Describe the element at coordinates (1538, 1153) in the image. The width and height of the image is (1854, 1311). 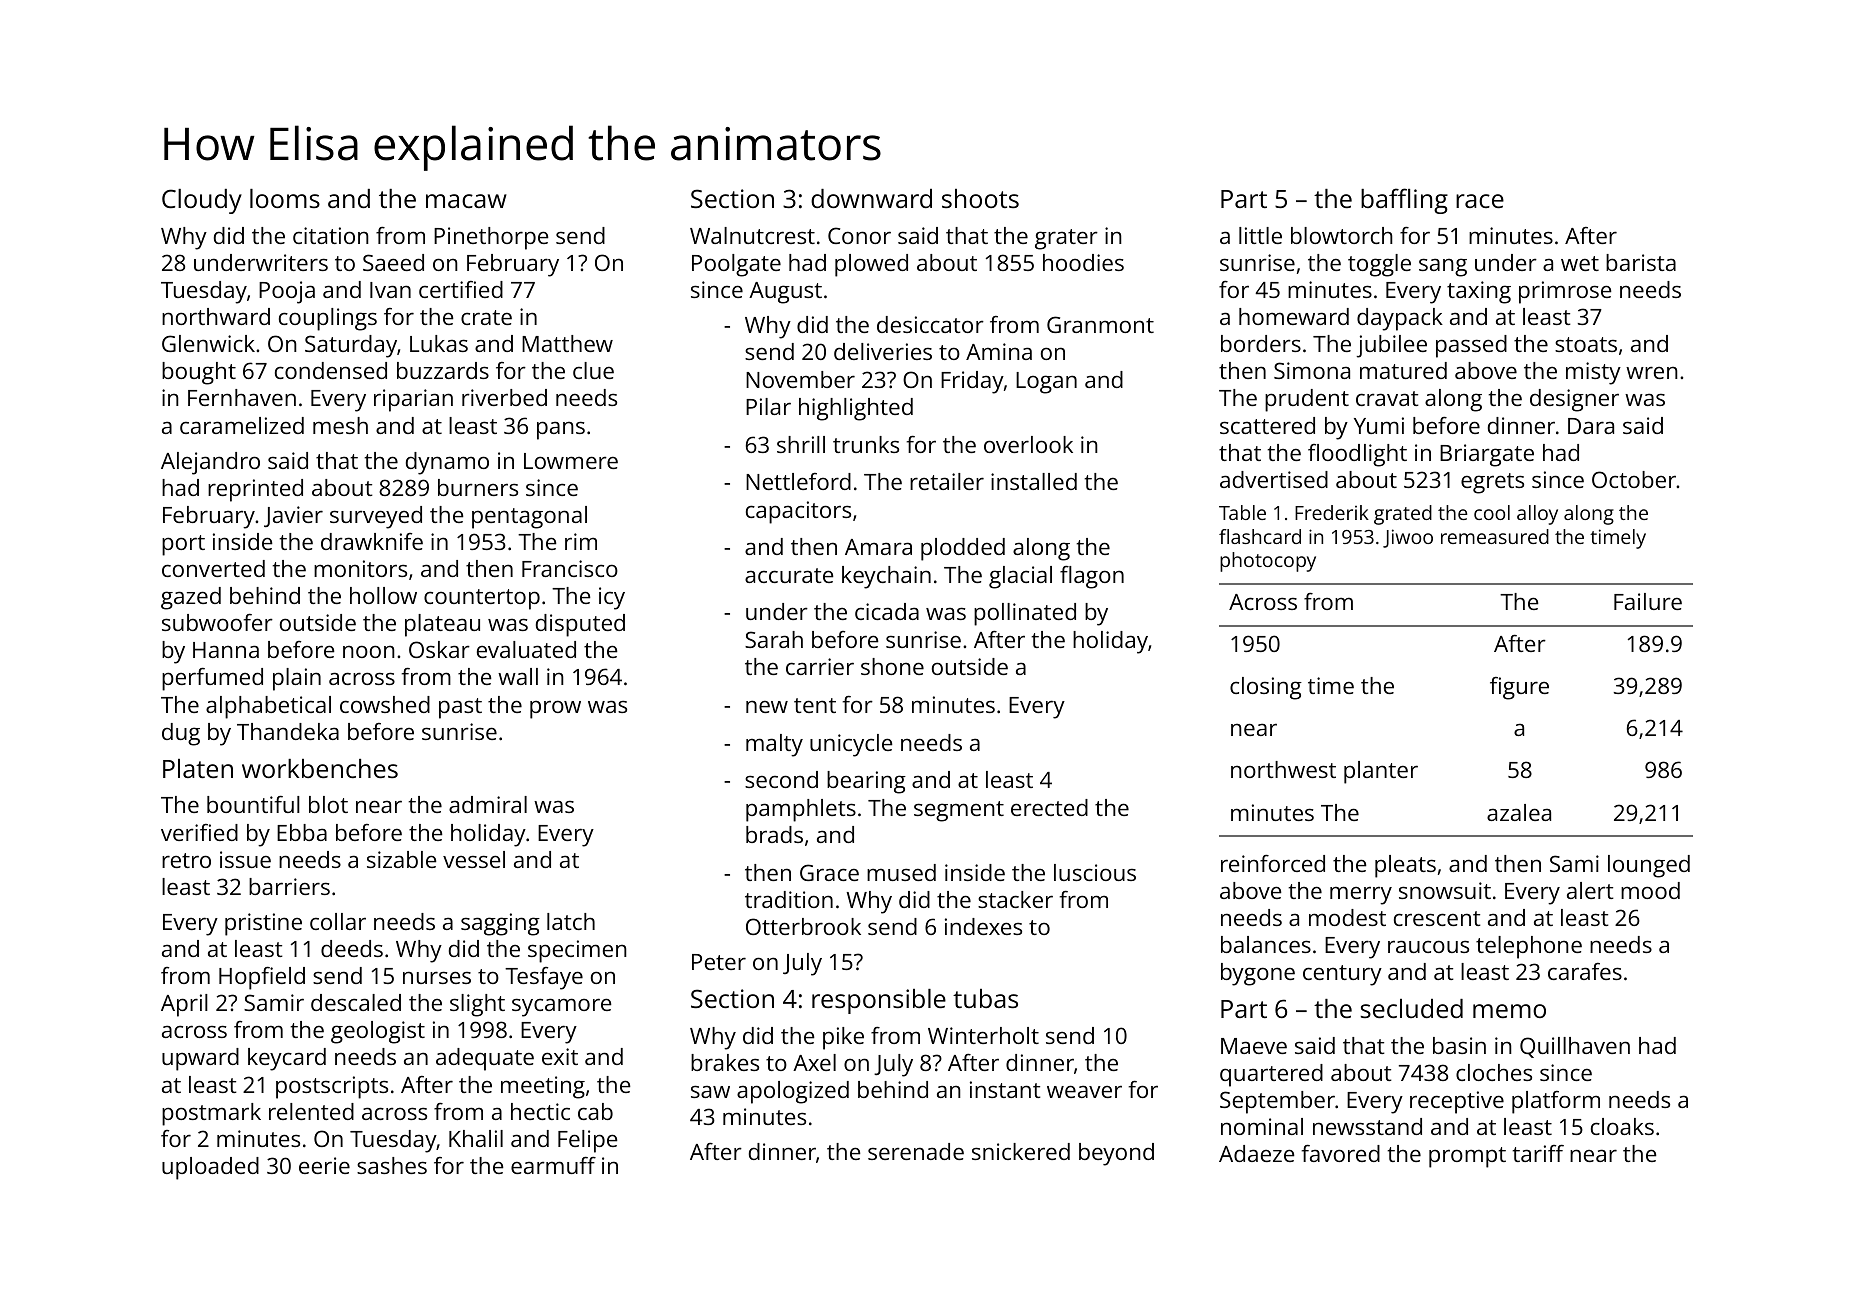
I see `tariff` at that location.
